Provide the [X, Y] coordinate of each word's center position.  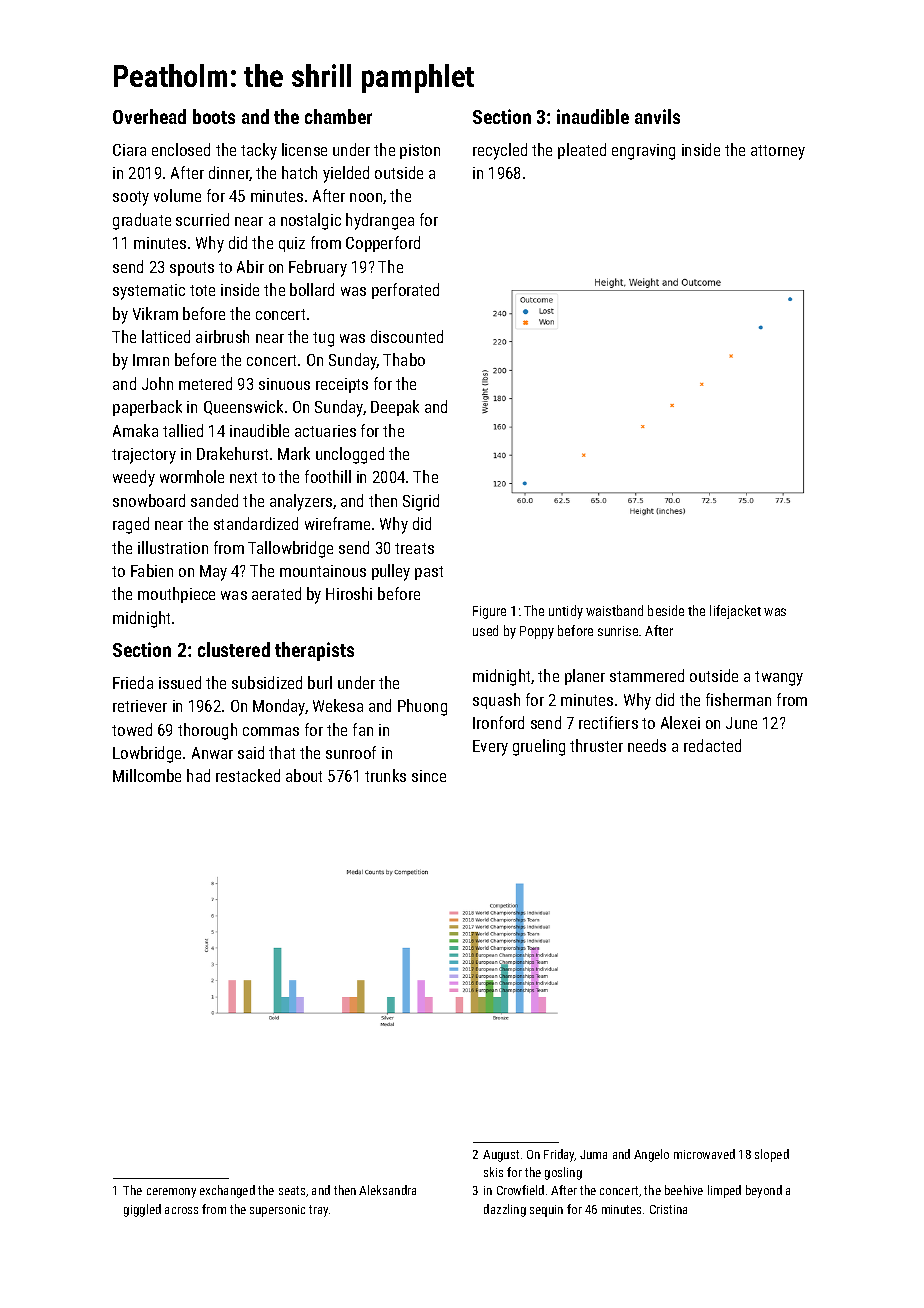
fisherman [738, 699]
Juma [593, 1154]
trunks [385, 775]
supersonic [277, 1211]
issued [180, 682]
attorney [778, 152]
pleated [582, 151]
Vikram [155, 313]
